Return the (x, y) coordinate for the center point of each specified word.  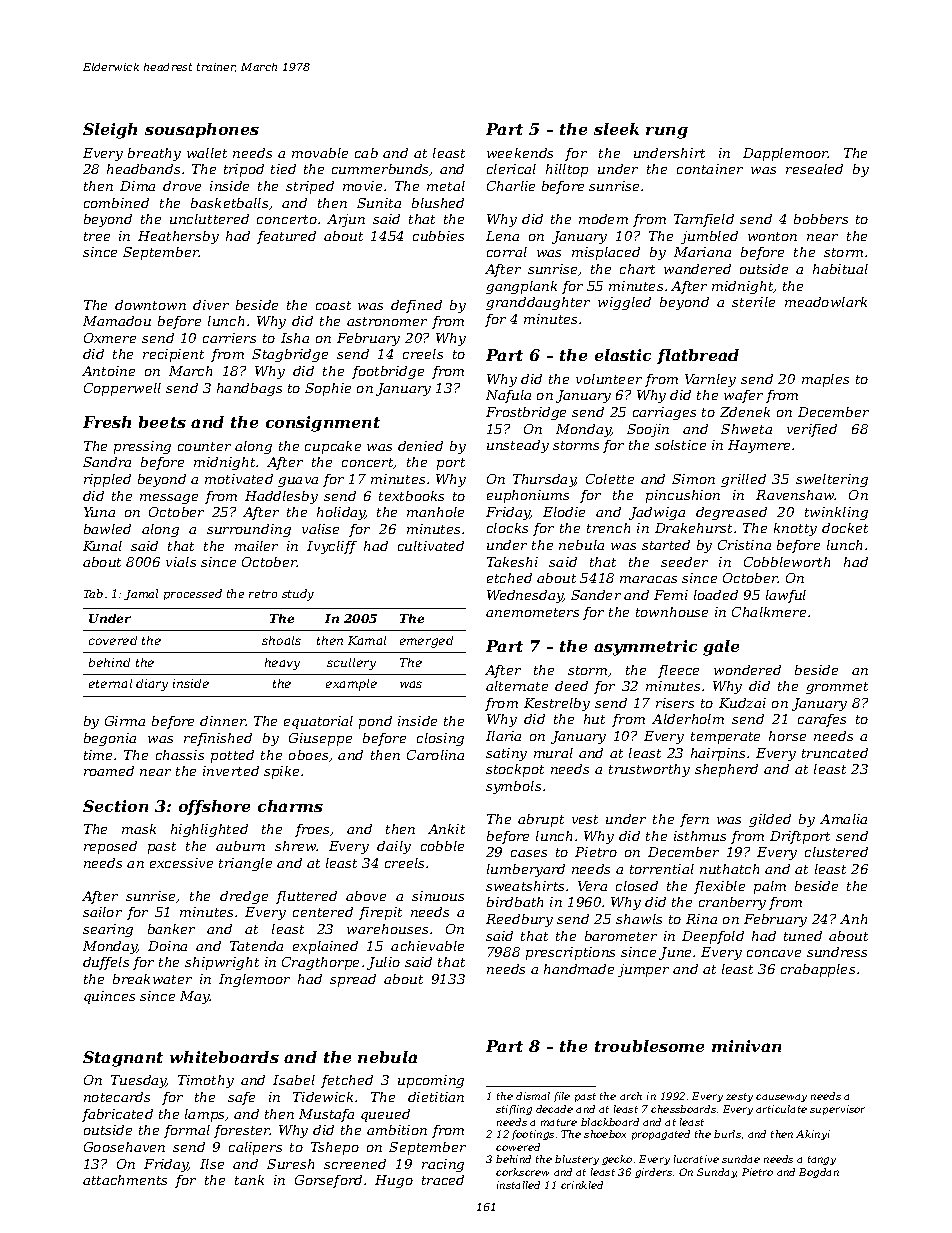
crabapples (818, 970)
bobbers (821, 219)
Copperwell (122, 389)
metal (446, 186)
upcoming (431, 1081)
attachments (125, 1180)
